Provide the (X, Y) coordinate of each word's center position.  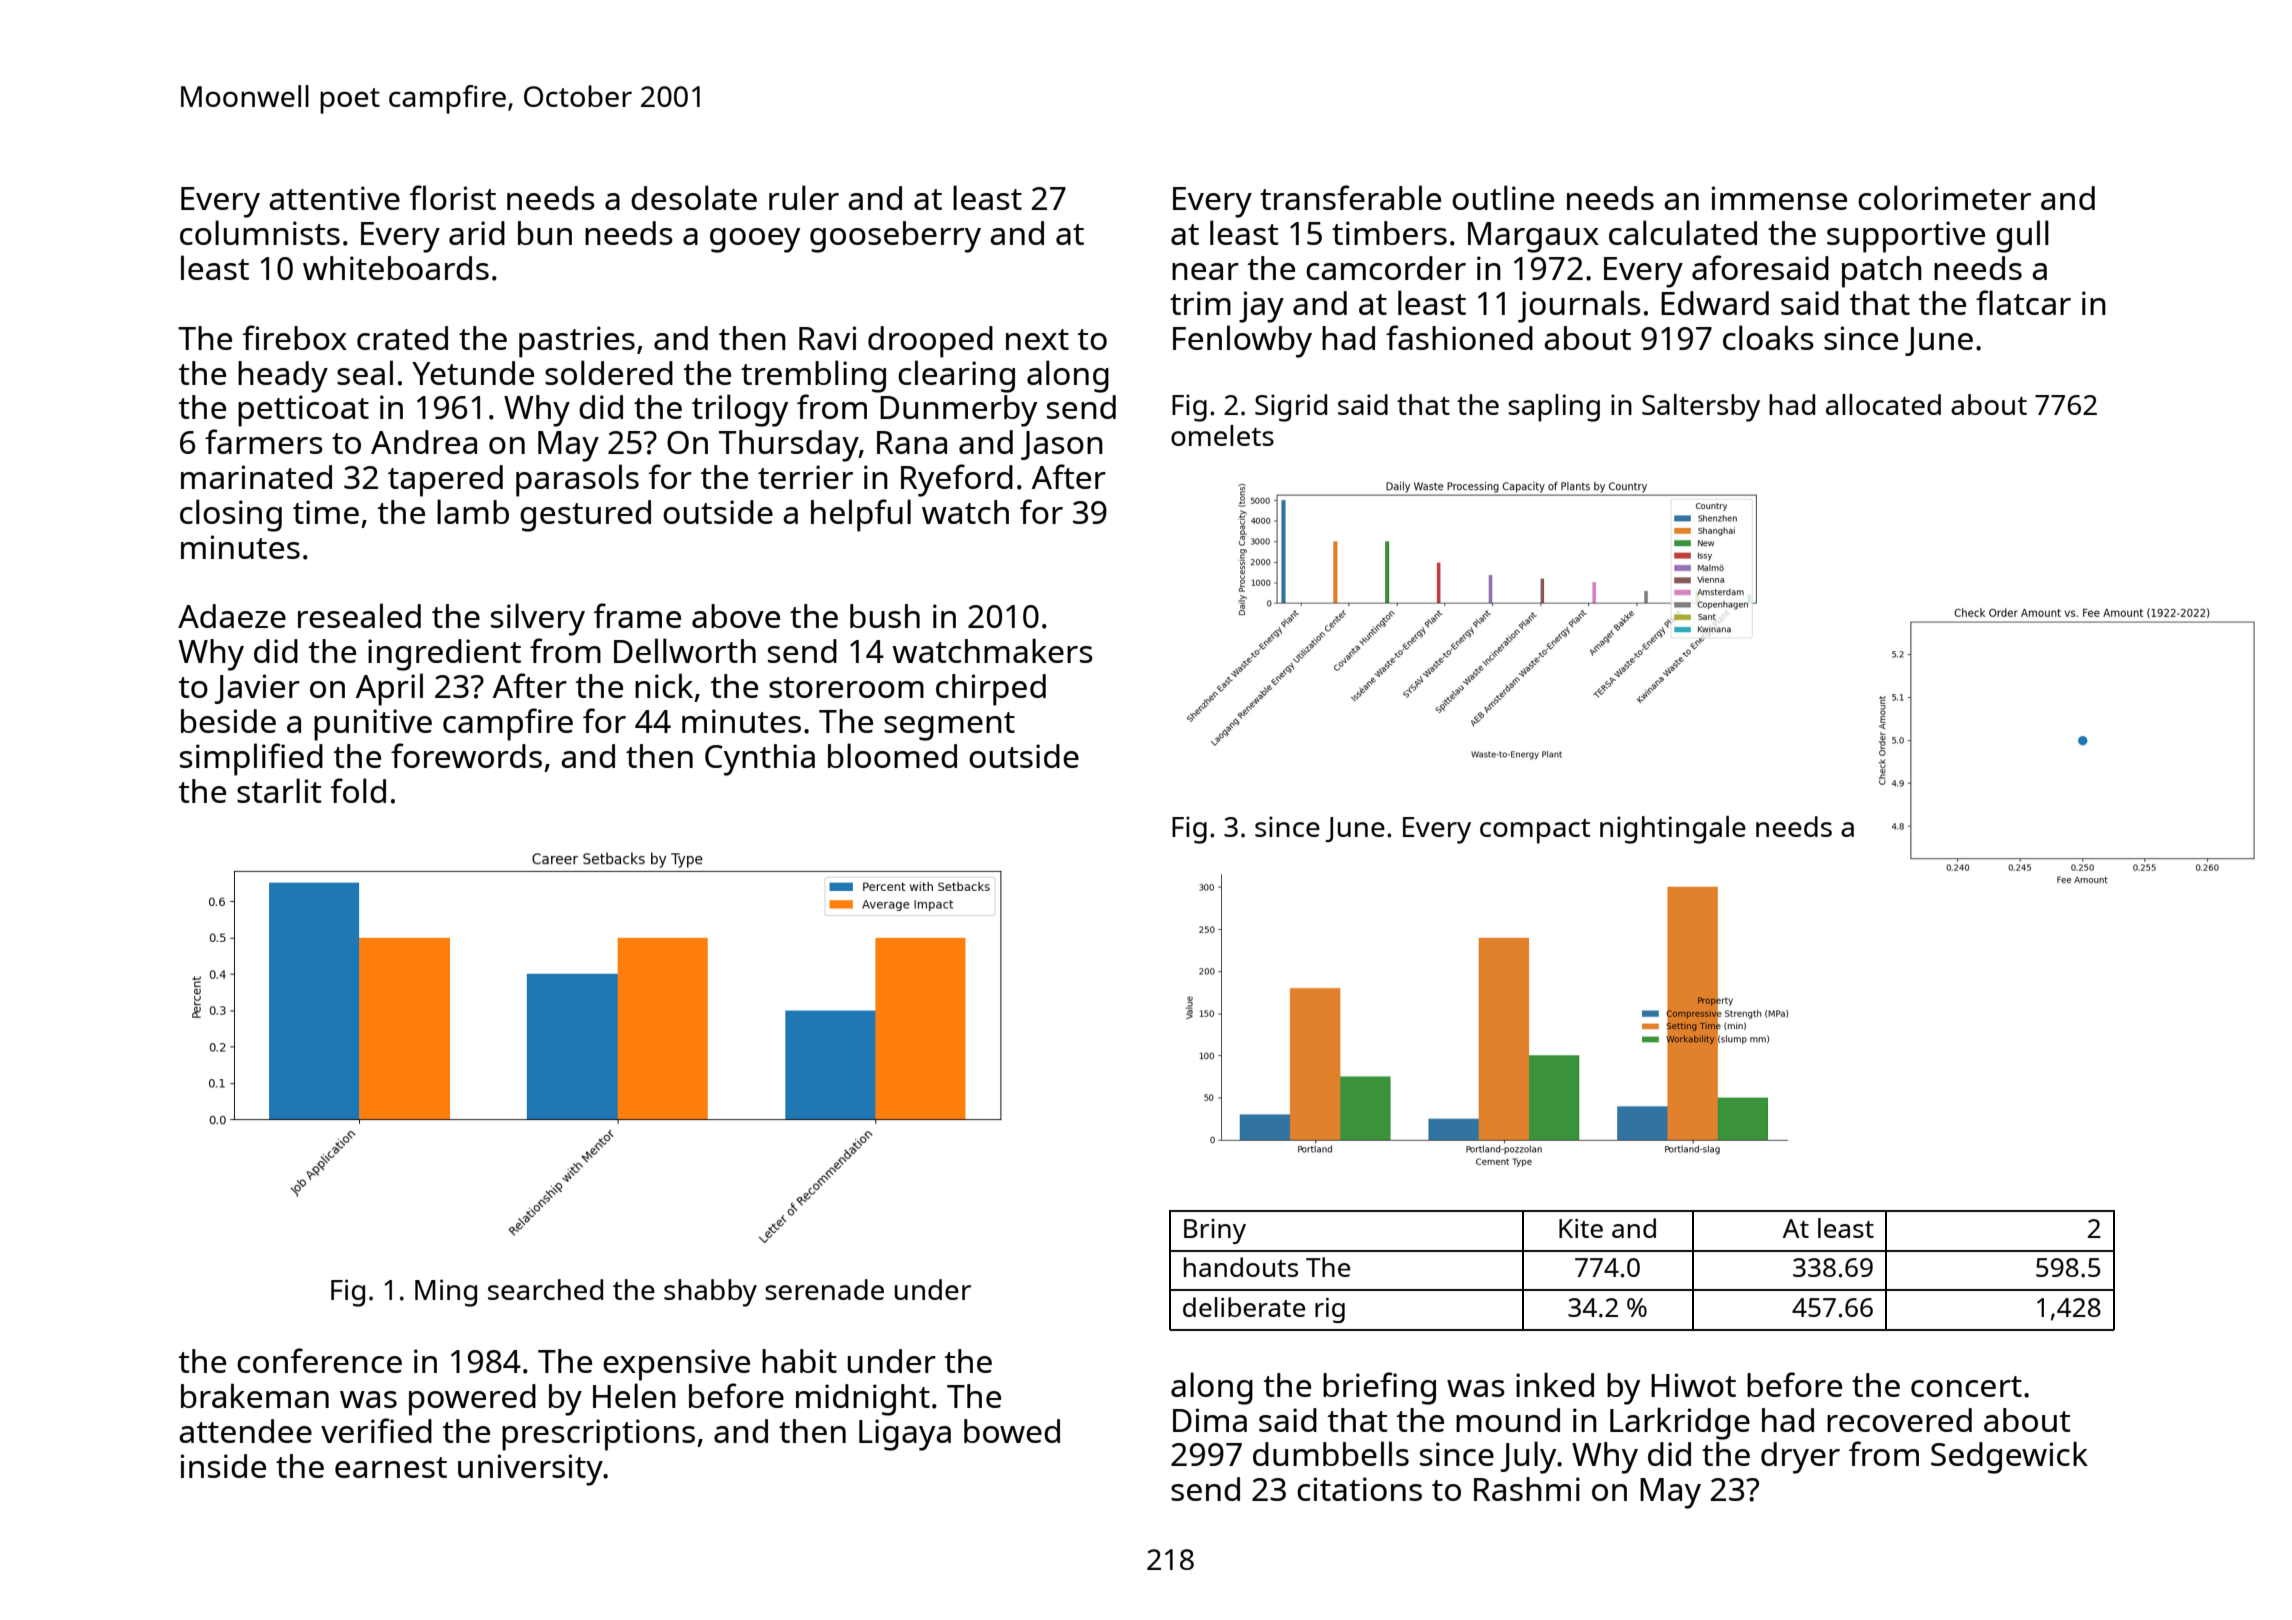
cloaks (1768, 337)
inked (1555, 1385)
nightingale (1673, 830)
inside (223, 1466)
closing (231, 515)
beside (228, 721)
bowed (1012, 1431)
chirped (991, 690)
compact (1535, 831)
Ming (446, 1293)
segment (949, 726)
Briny (1215, 1231)
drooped (930, 342)
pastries (577, 342)
